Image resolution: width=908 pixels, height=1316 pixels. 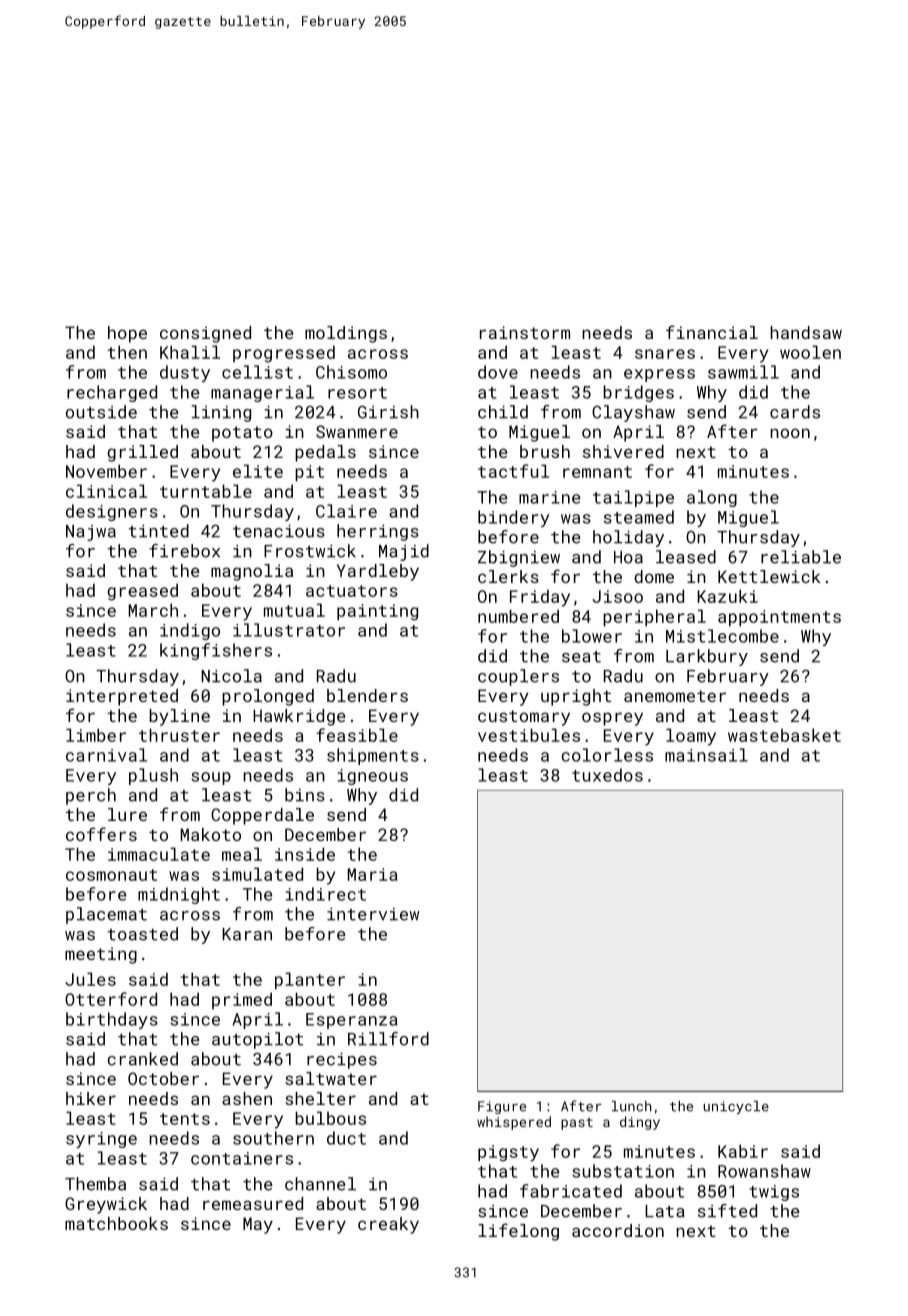 I want to click on then, so click(x=127, y=352).
